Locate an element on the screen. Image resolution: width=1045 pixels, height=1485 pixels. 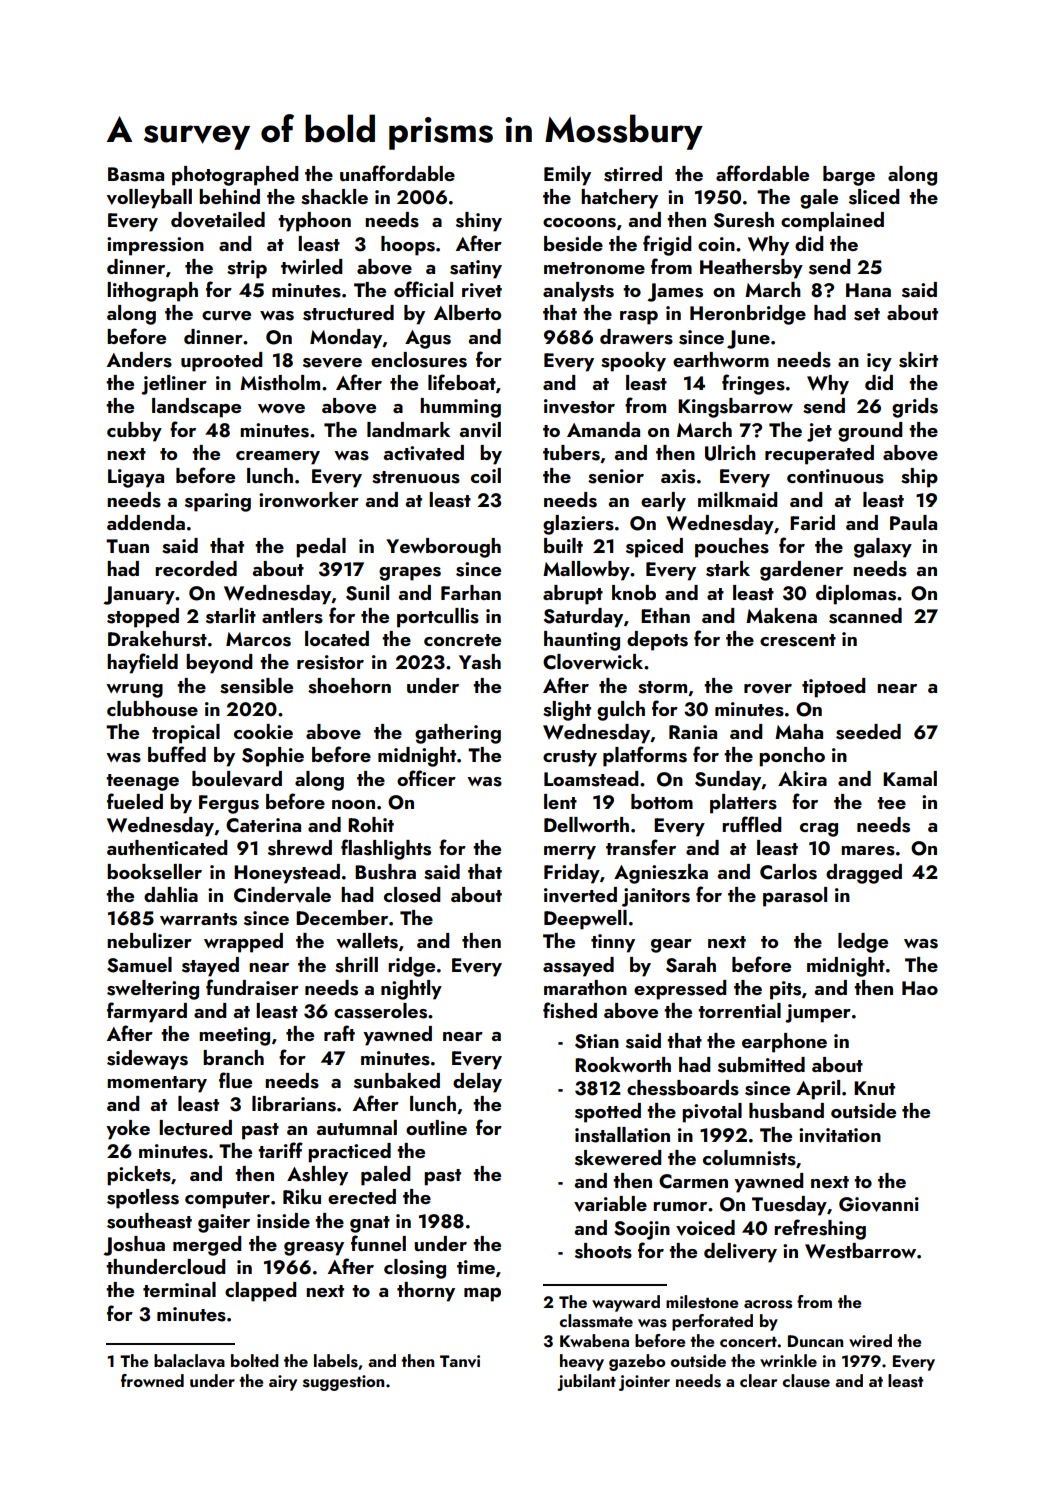
closed is located at coordinates (412, 895).
